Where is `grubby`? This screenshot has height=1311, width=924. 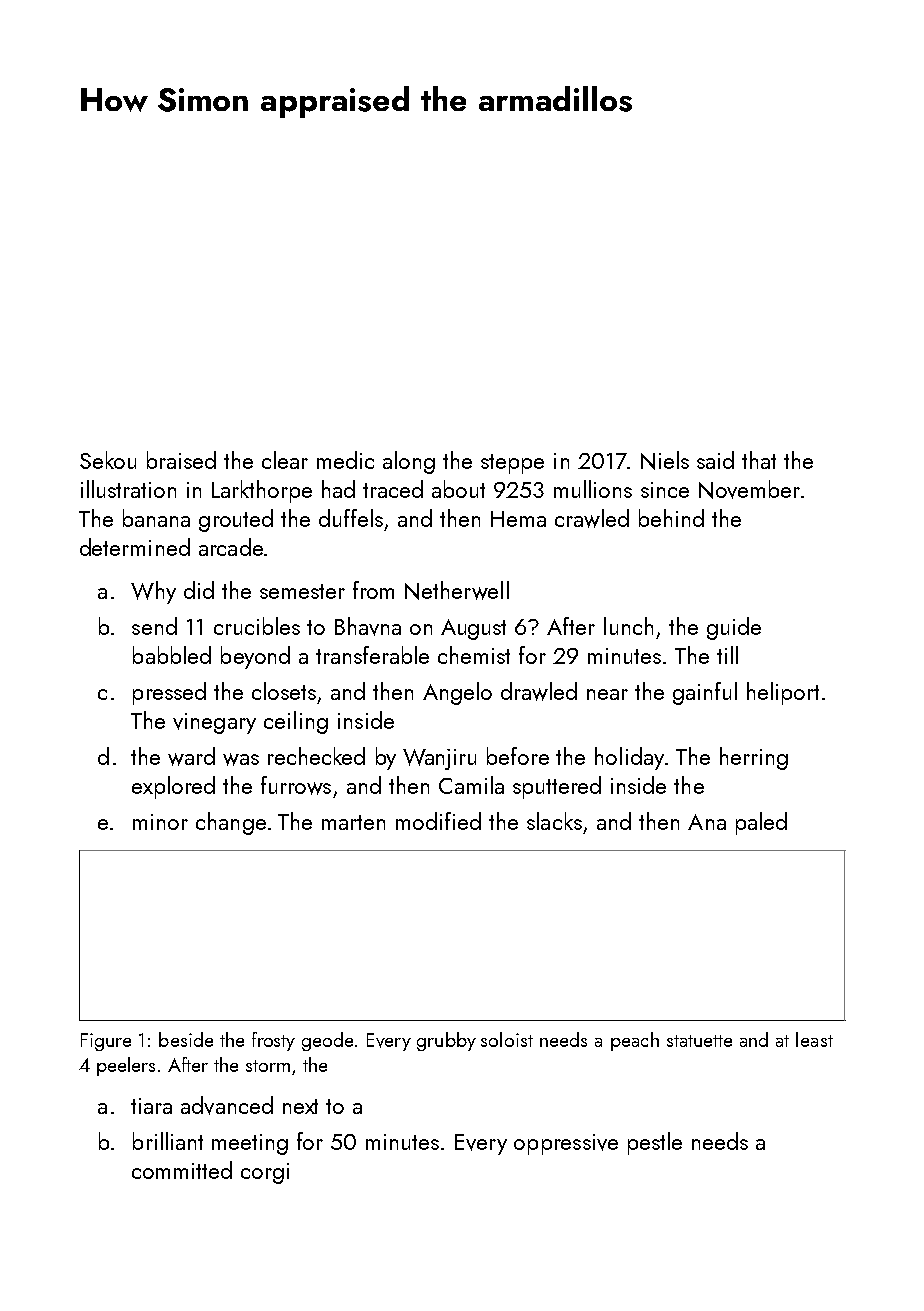
grubby is located at coordinates (446, 1041).
